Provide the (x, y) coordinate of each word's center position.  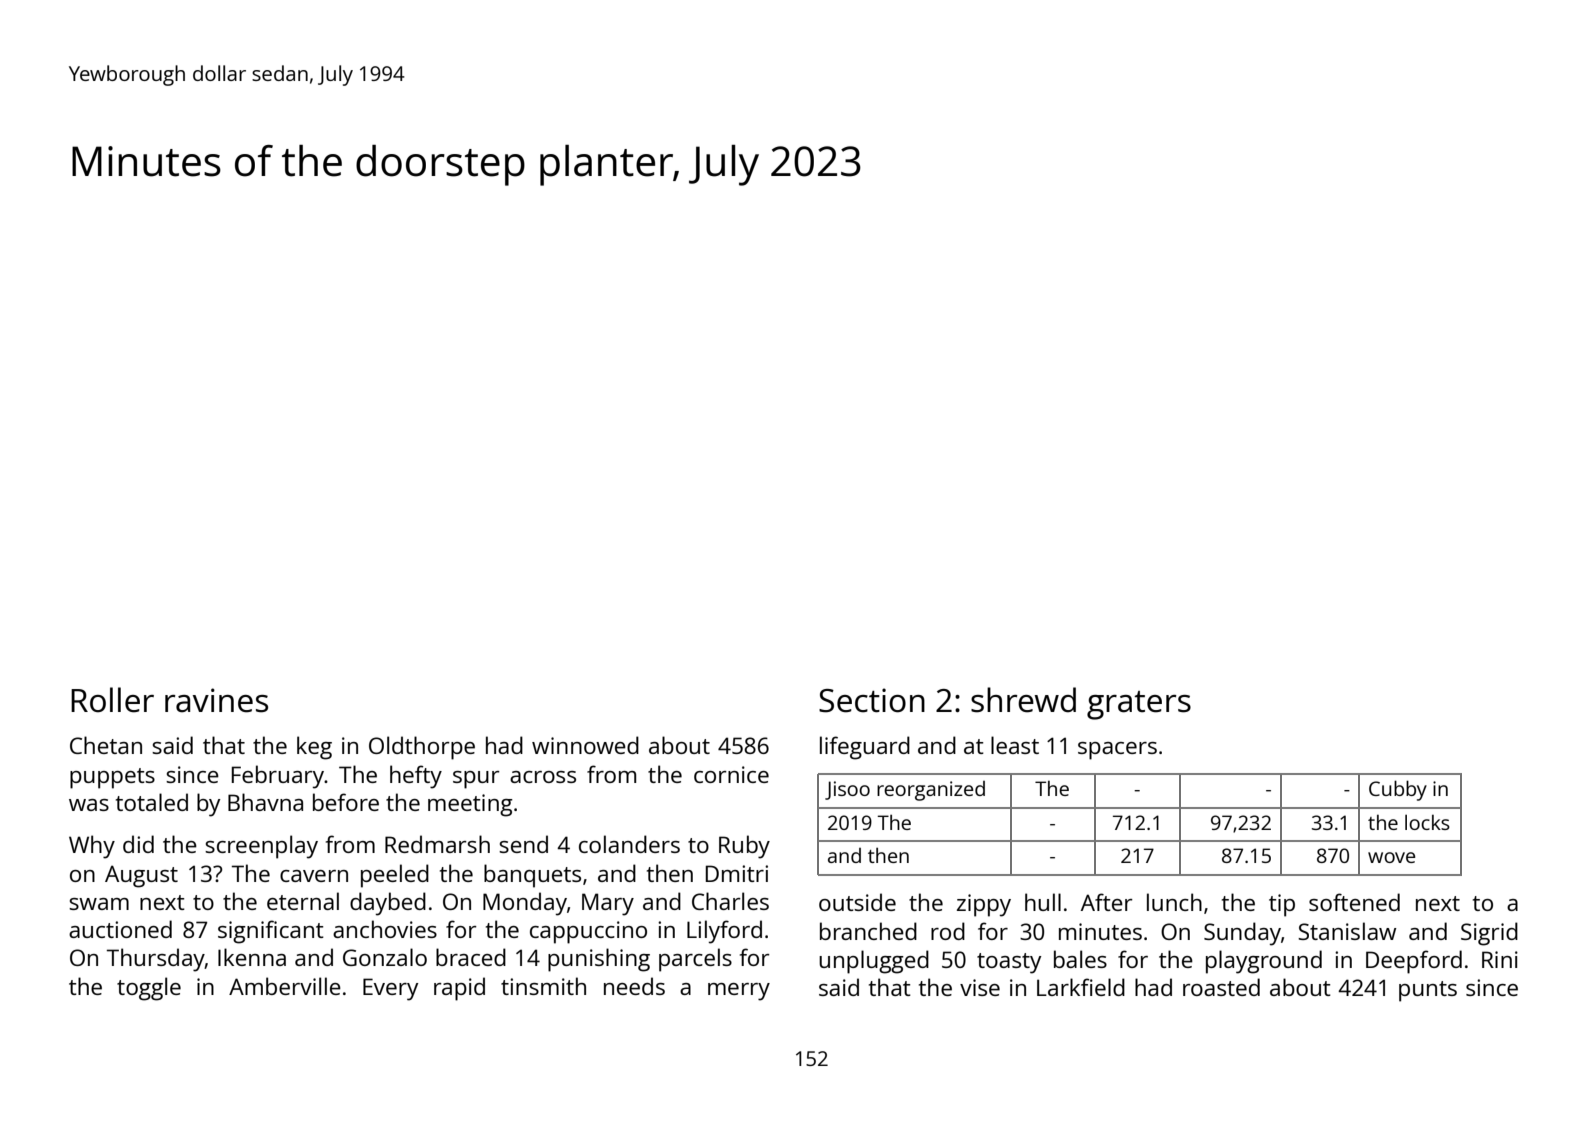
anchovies (385, 929)
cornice (731, 774)
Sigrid (1489, 934)
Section (872, 700)
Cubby (1398, 790)
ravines (216, 700)
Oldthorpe (422, 748)
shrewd (1023, 700)
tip (1282, 905)
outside (857, 902)
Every (390, 989)
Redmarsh (437, 844)
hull (1043, 902)
